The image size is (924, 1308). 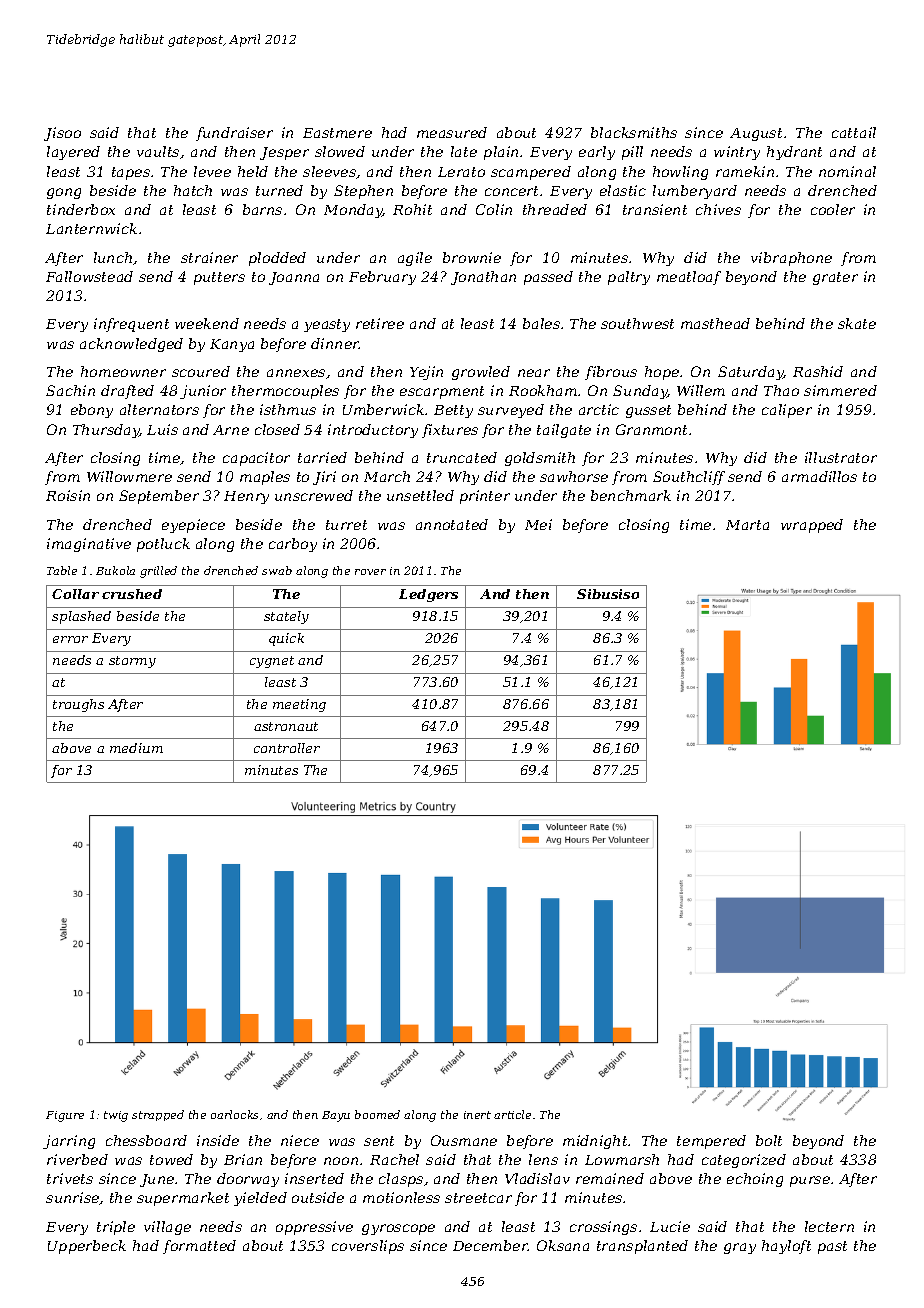 I want to click on chives, so click(x=718, y=209).
